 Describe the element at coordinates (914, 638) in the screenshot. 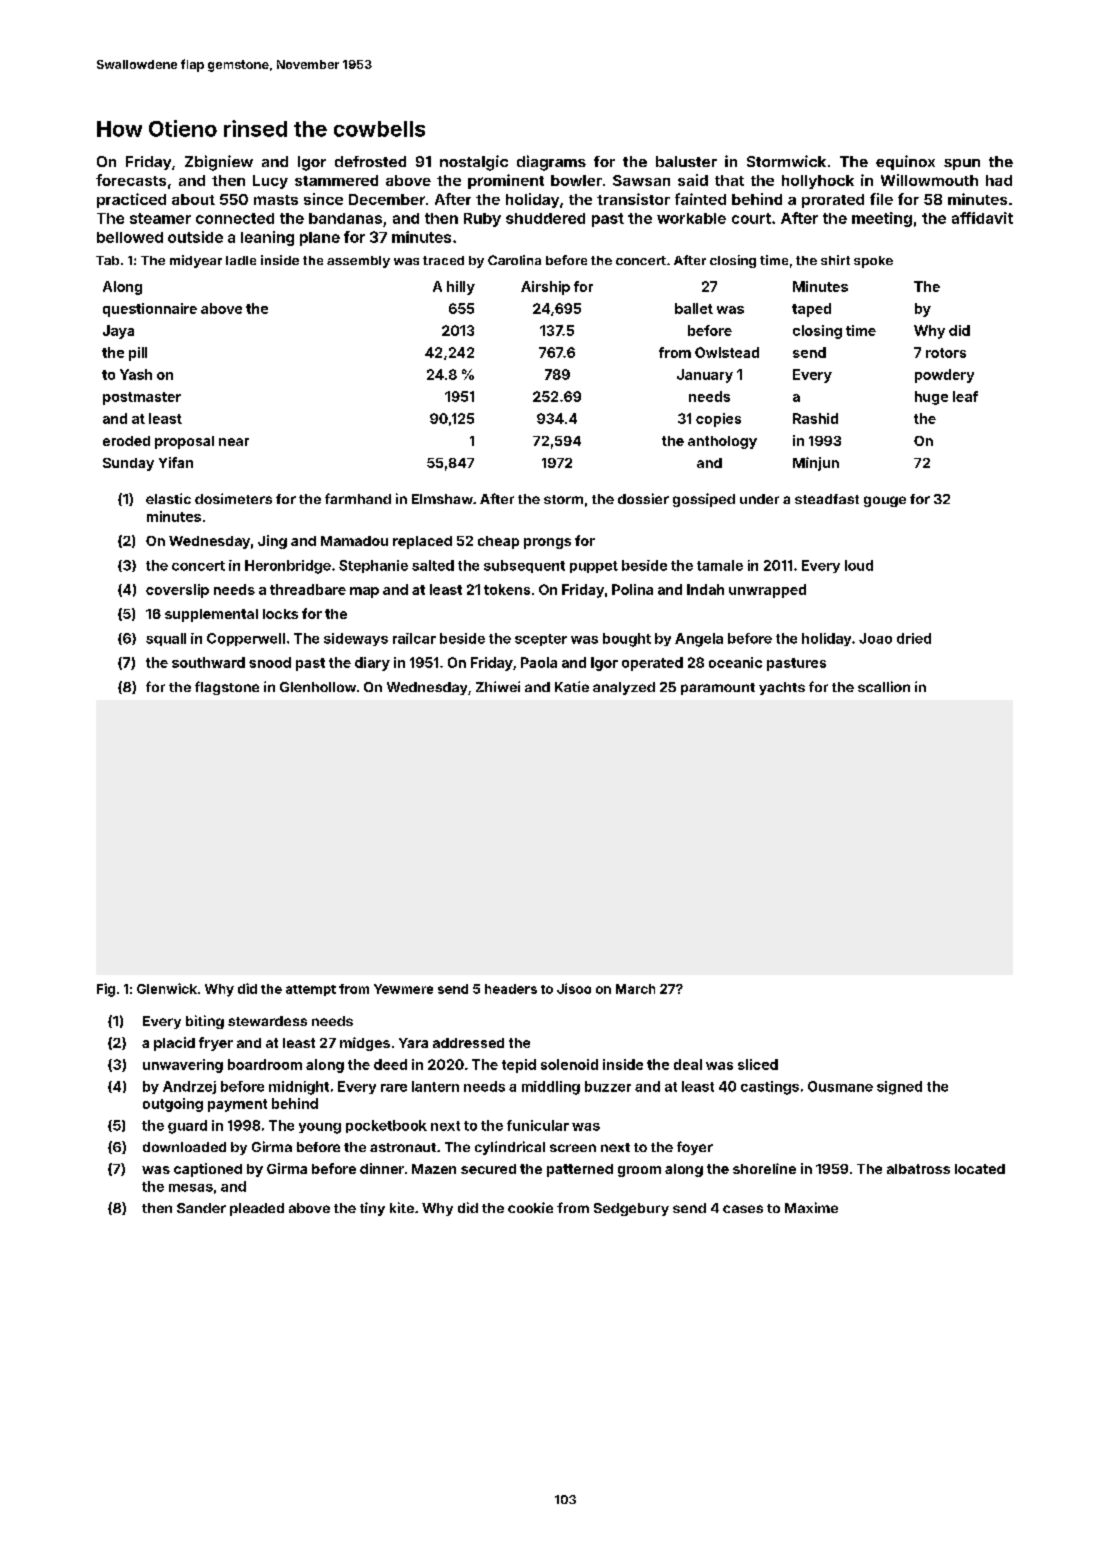

I see `dried` at that location.
